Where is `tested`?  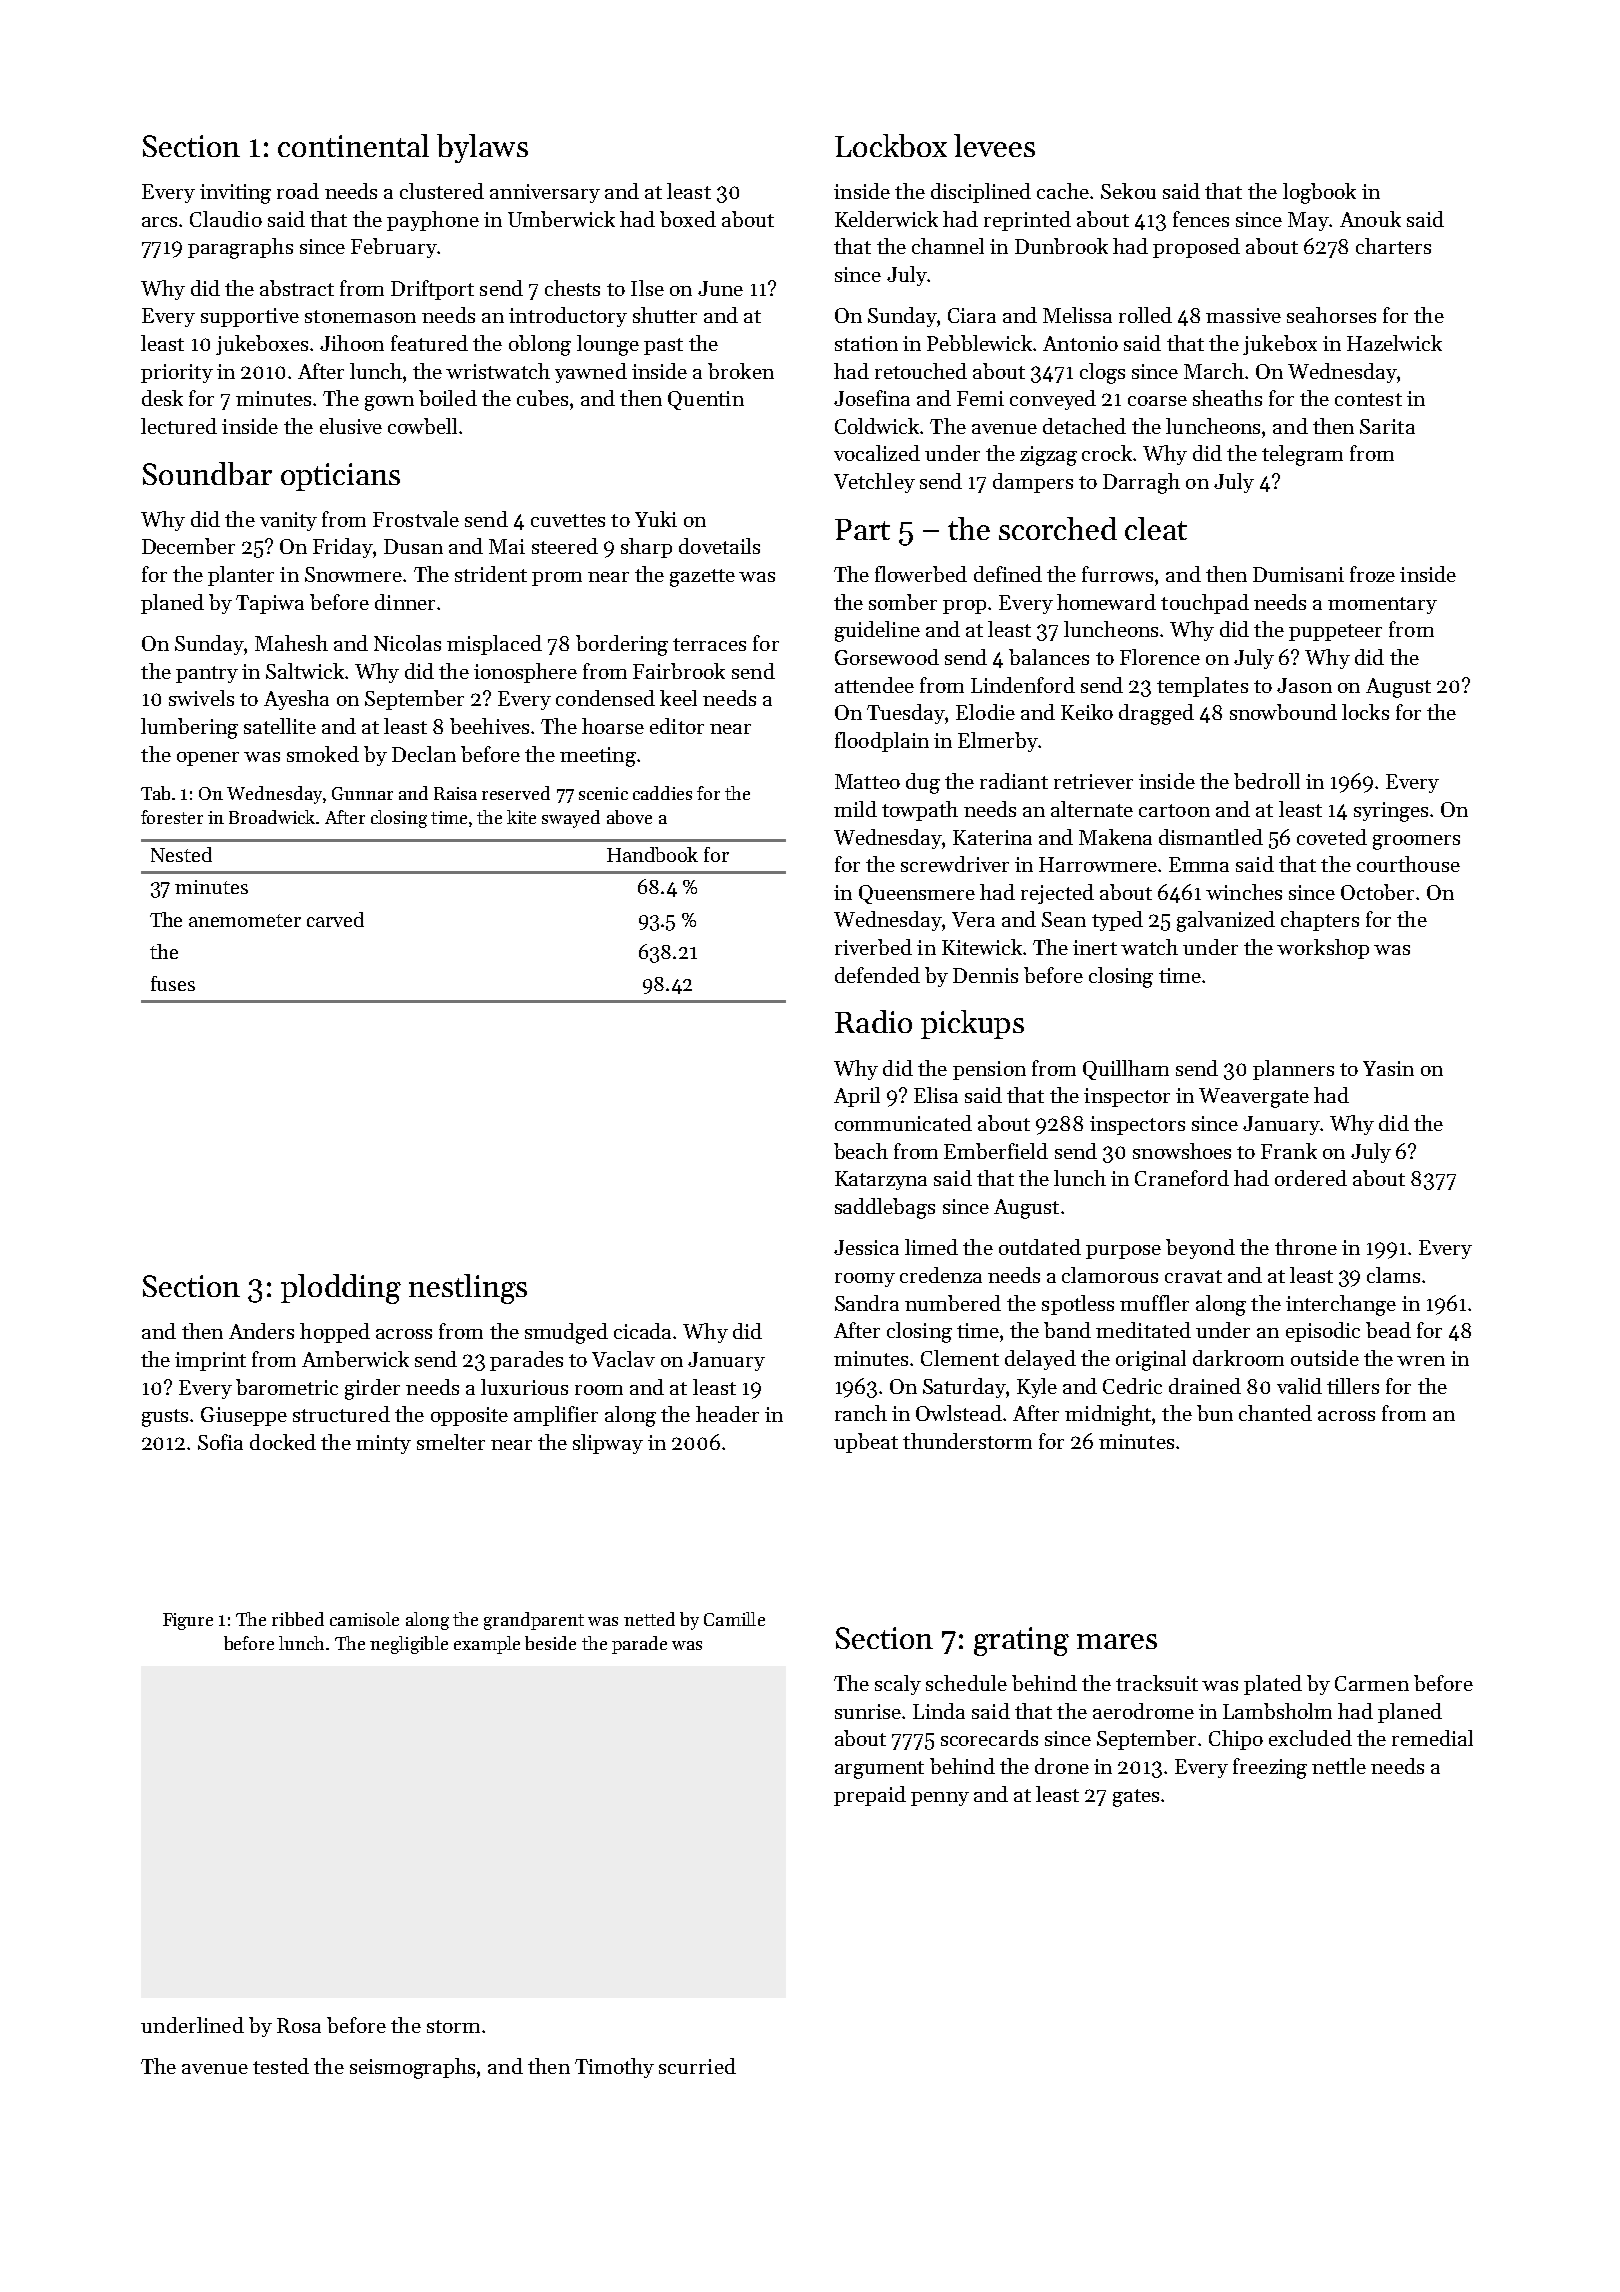
tested is located at coordinates (281, 2066).
